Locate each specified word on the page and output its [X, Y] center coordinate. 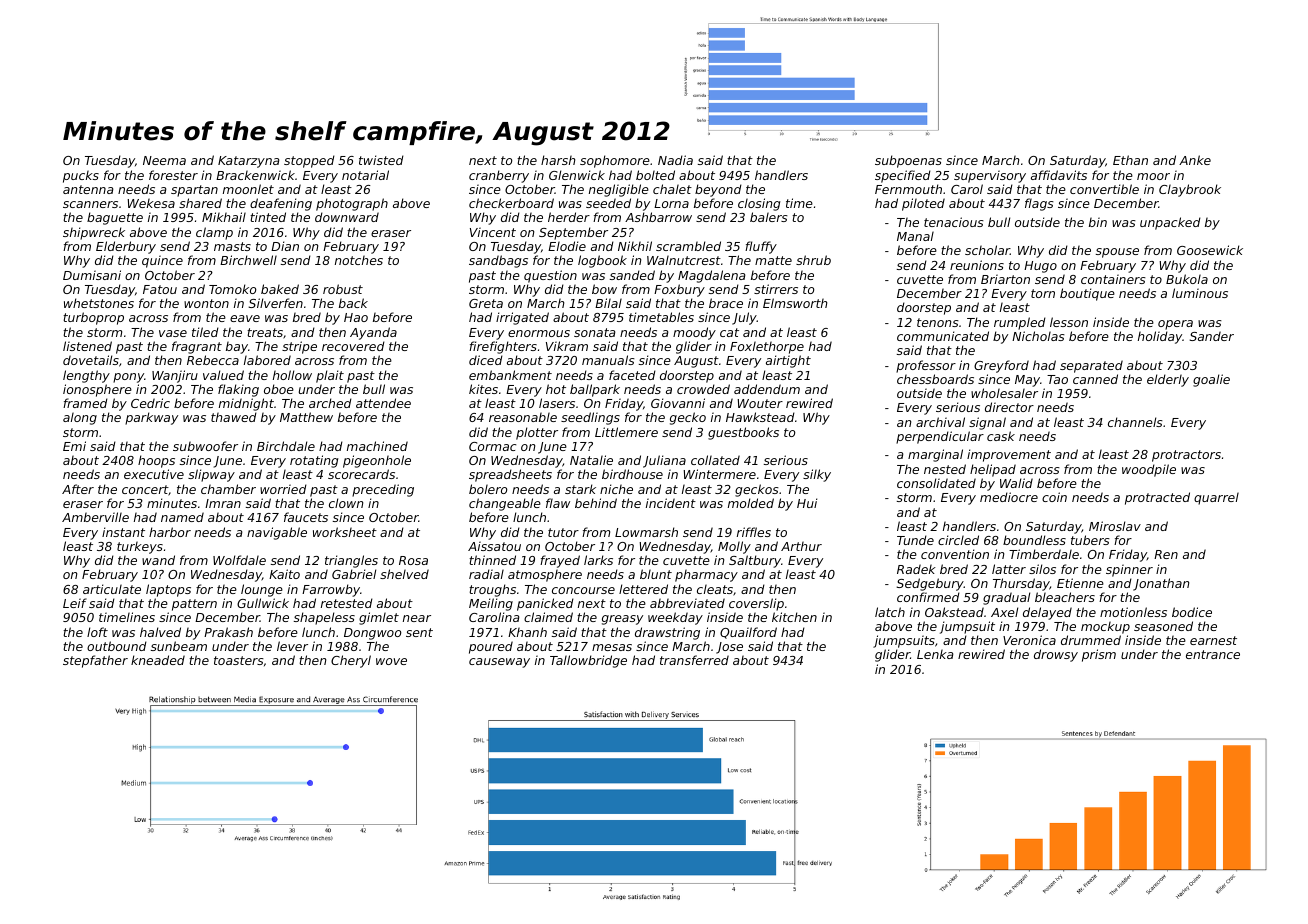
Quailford [748, 633]
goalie [1211, 380]
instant [123, 532]
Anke [1195, 160]
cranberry [499, 176]
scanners [90, 204]
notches [359, 260]
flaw [558, 503]
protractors [1186, 456]
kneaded [158, 660]
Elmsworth [795, 303]
